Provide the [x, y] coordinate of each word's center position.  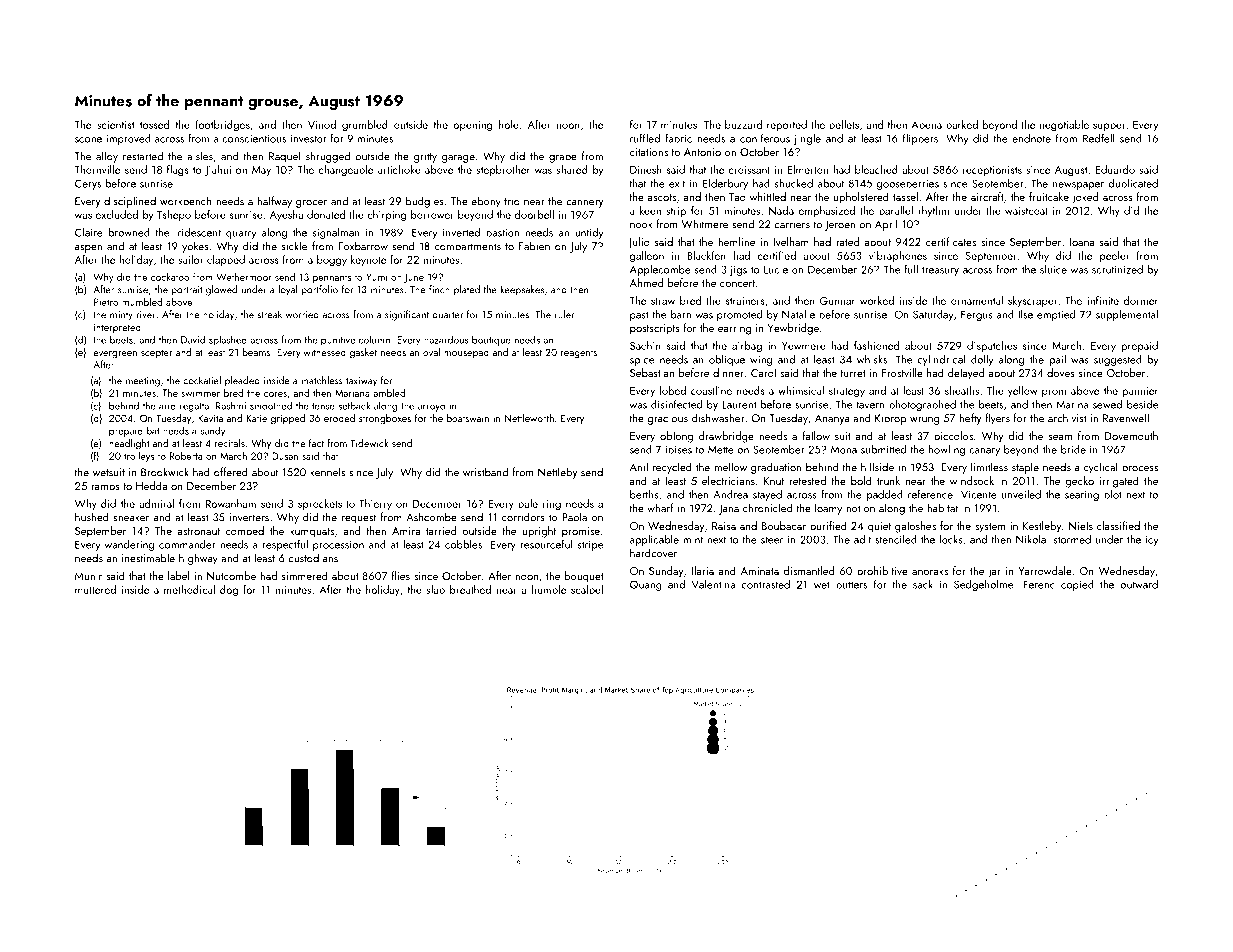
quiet [879, 527]
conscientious [254, 138]
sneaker [131, 517]
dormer [1141, 300]
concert [737, 283]
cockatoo [170, 276]
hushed [92, 517]
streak [269, 314]
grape [563, 159]
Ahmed [646, 282]
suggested [1118, 360]
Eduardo [1115, 169]
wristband [485, 472]
